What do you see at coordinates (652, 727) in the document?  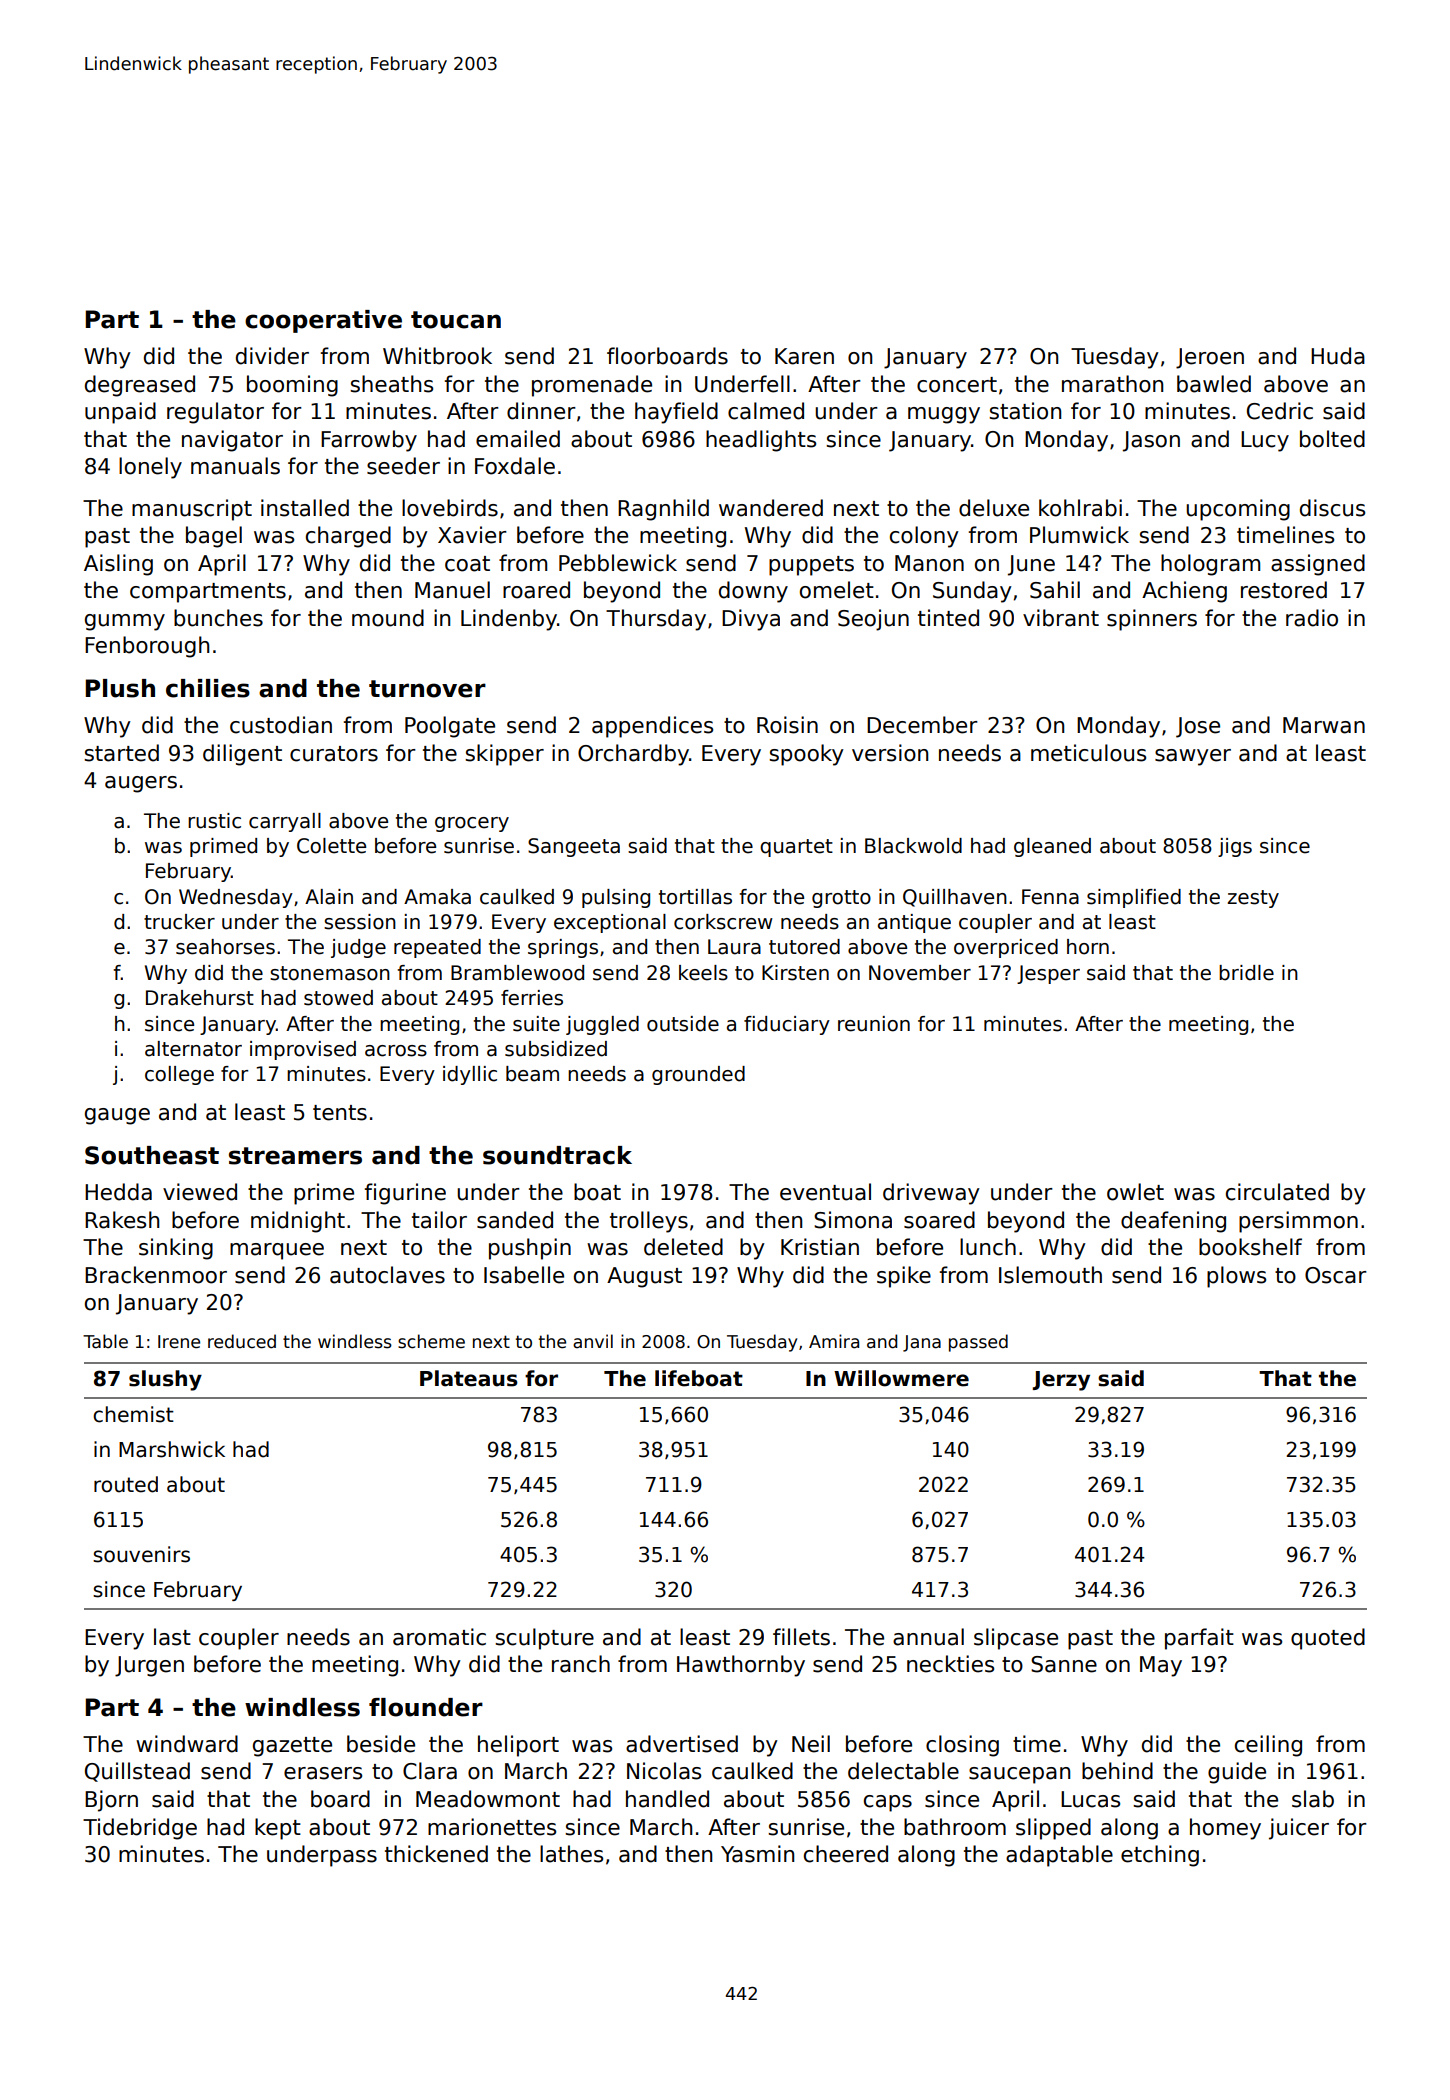 I see `appendices` at bounding box center [652, 727].
